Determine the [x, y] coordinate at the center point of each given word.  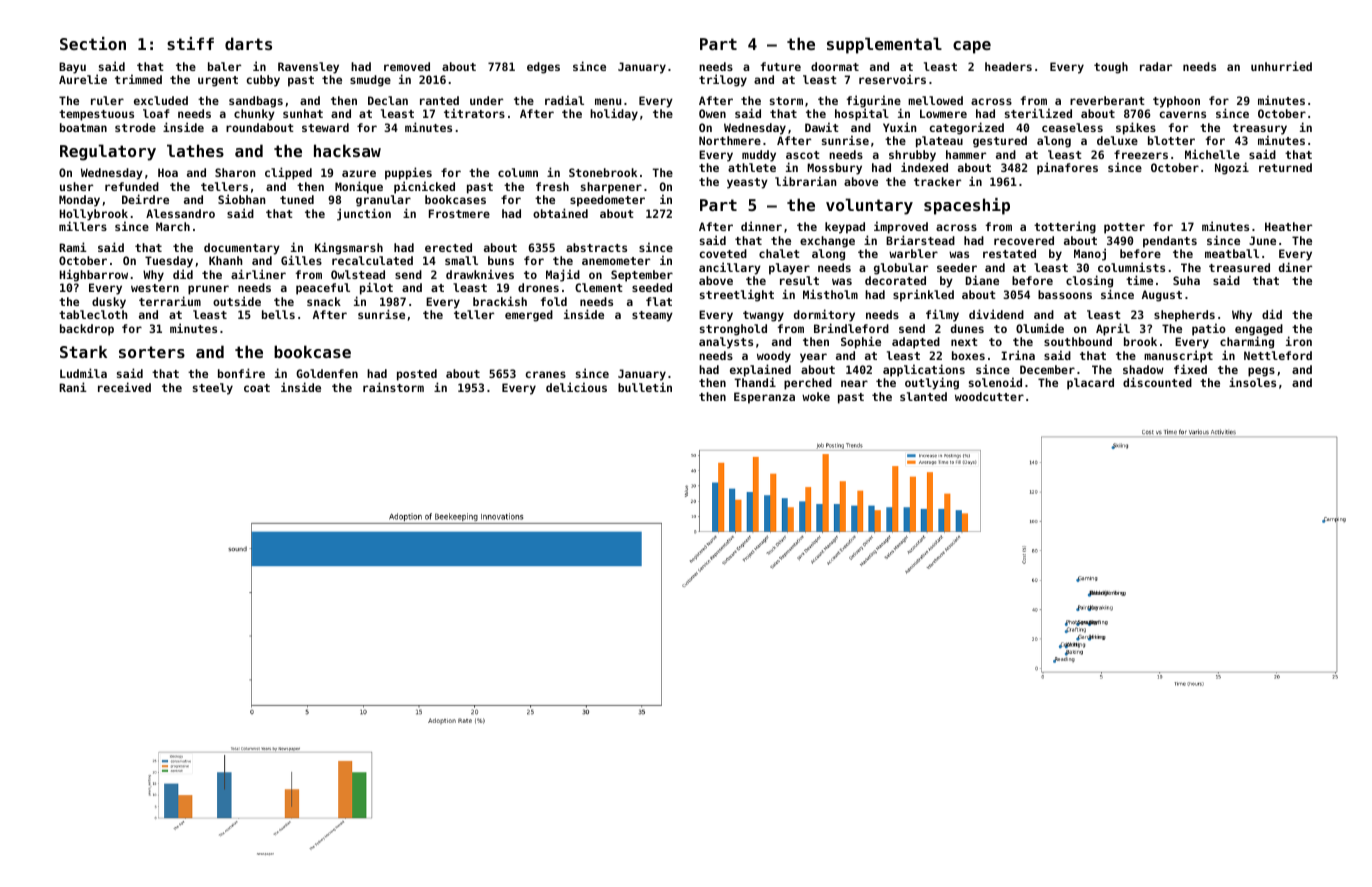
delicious [576, 387]
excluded [161, 100]
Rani [73, 387]
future [780, 66]
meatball [1232, 253]
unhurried [1281, 66]
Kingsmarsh [349, 248]
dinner [761, 226]
